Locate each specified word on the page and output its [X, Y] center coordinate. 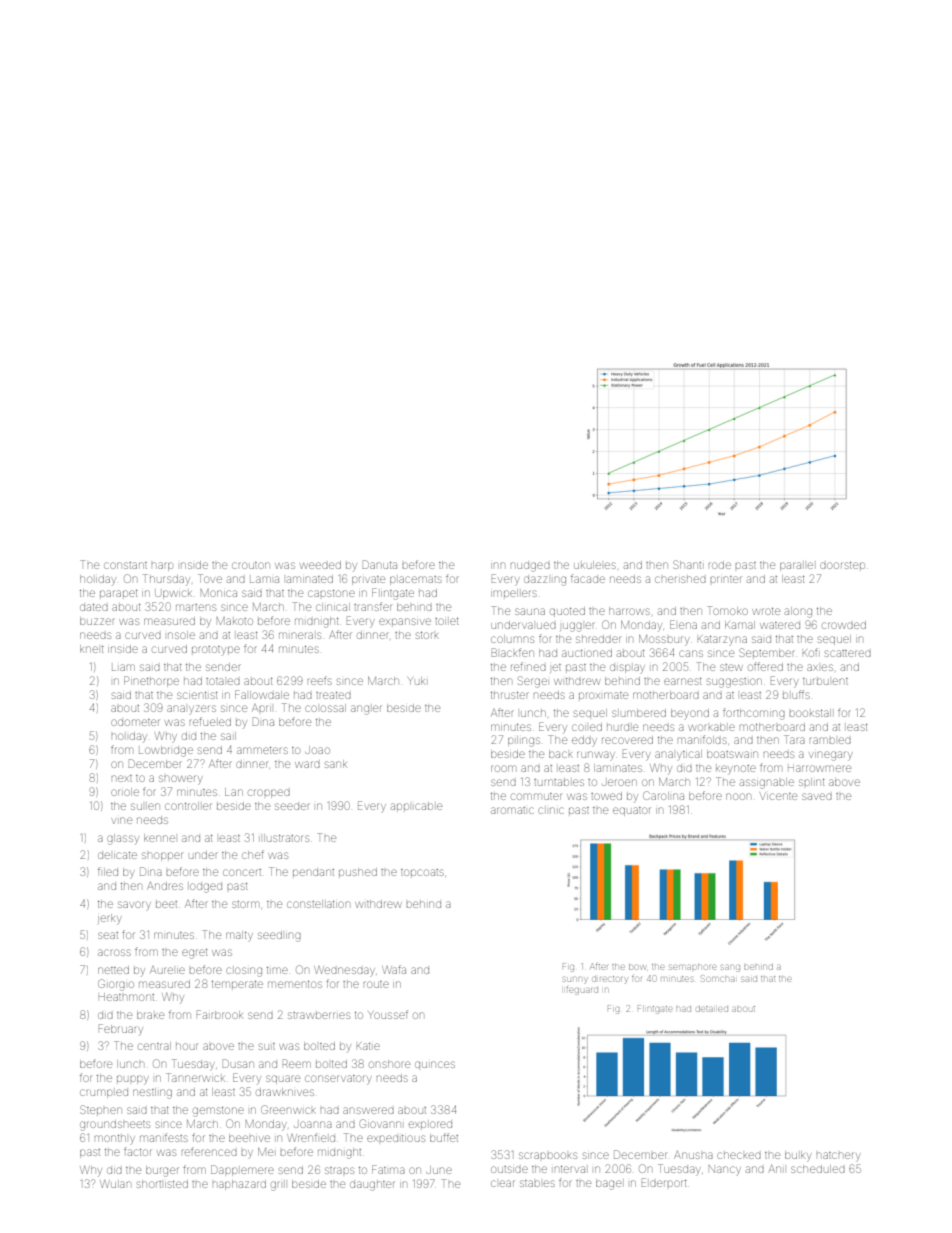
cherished [680, 579]
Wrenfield [311, 1137]
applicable [416, 806]
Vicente [778, 796]
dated [94, 607]
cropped [269, 793]
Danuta [379, 564]
